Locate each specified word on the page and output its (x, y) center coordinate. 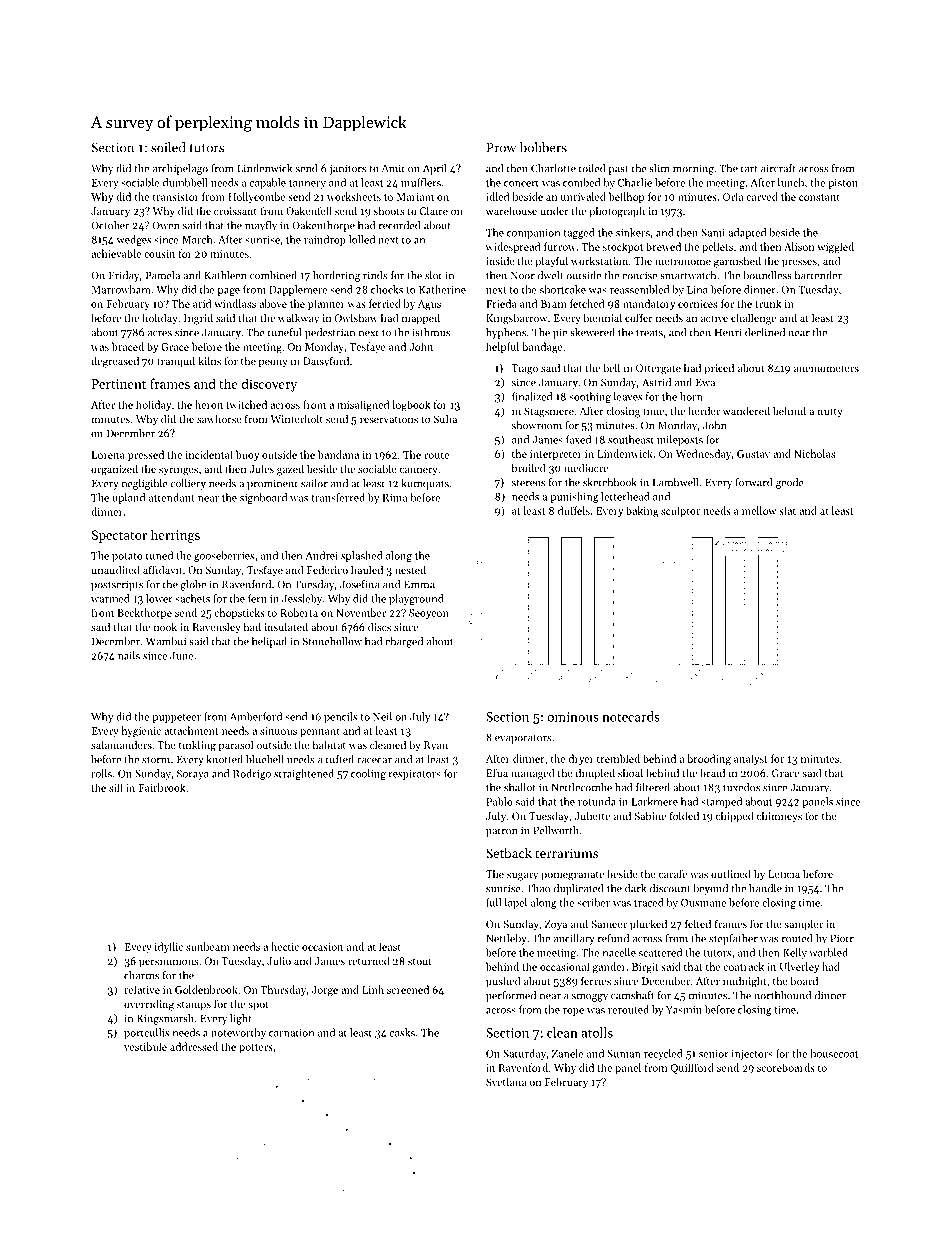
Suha (445, 419)
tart (749, 169)
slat (787, 510)
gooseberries (224, 556)
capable (268, 183)
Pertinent (119, 384)
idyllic (169, 947)
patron (501, 832)
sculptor (680, 511)
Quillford (692, 1068)
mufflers (421, 182)
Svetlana (506, 1081)
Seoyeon (429, 614)
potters (256, 1048)
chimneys (779, 817)
